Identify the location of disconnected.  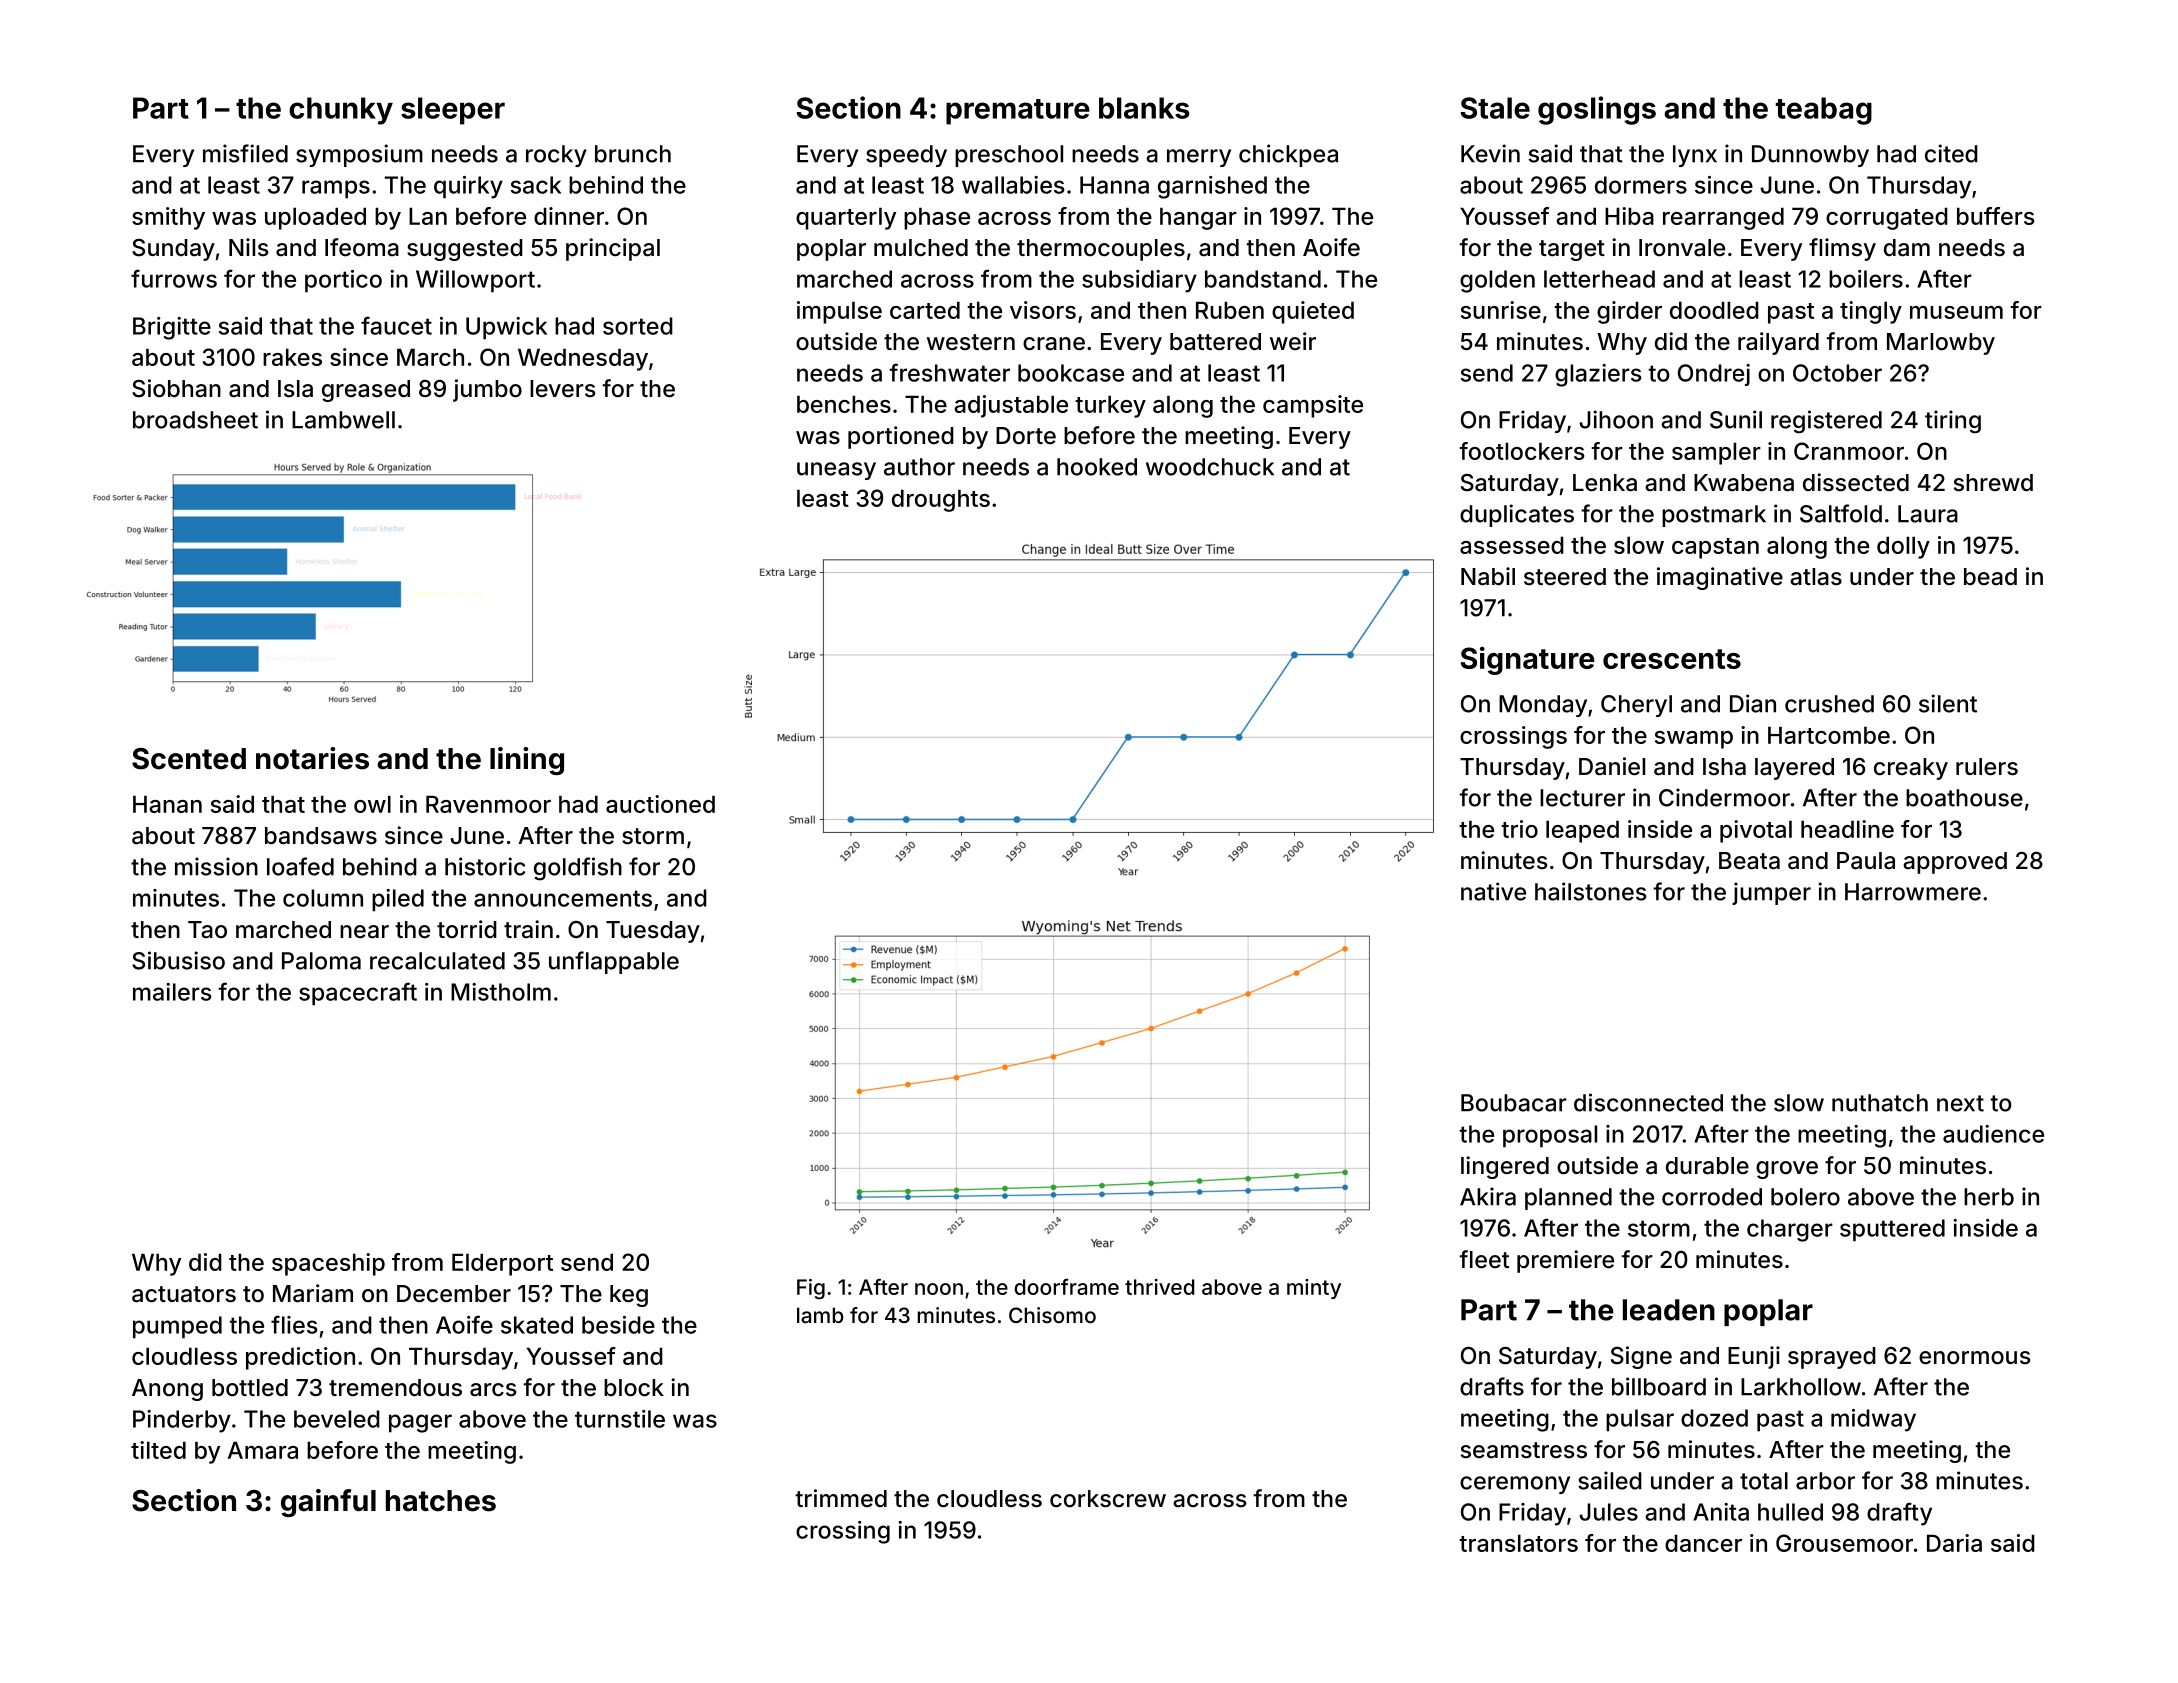
(1648, 1102).
